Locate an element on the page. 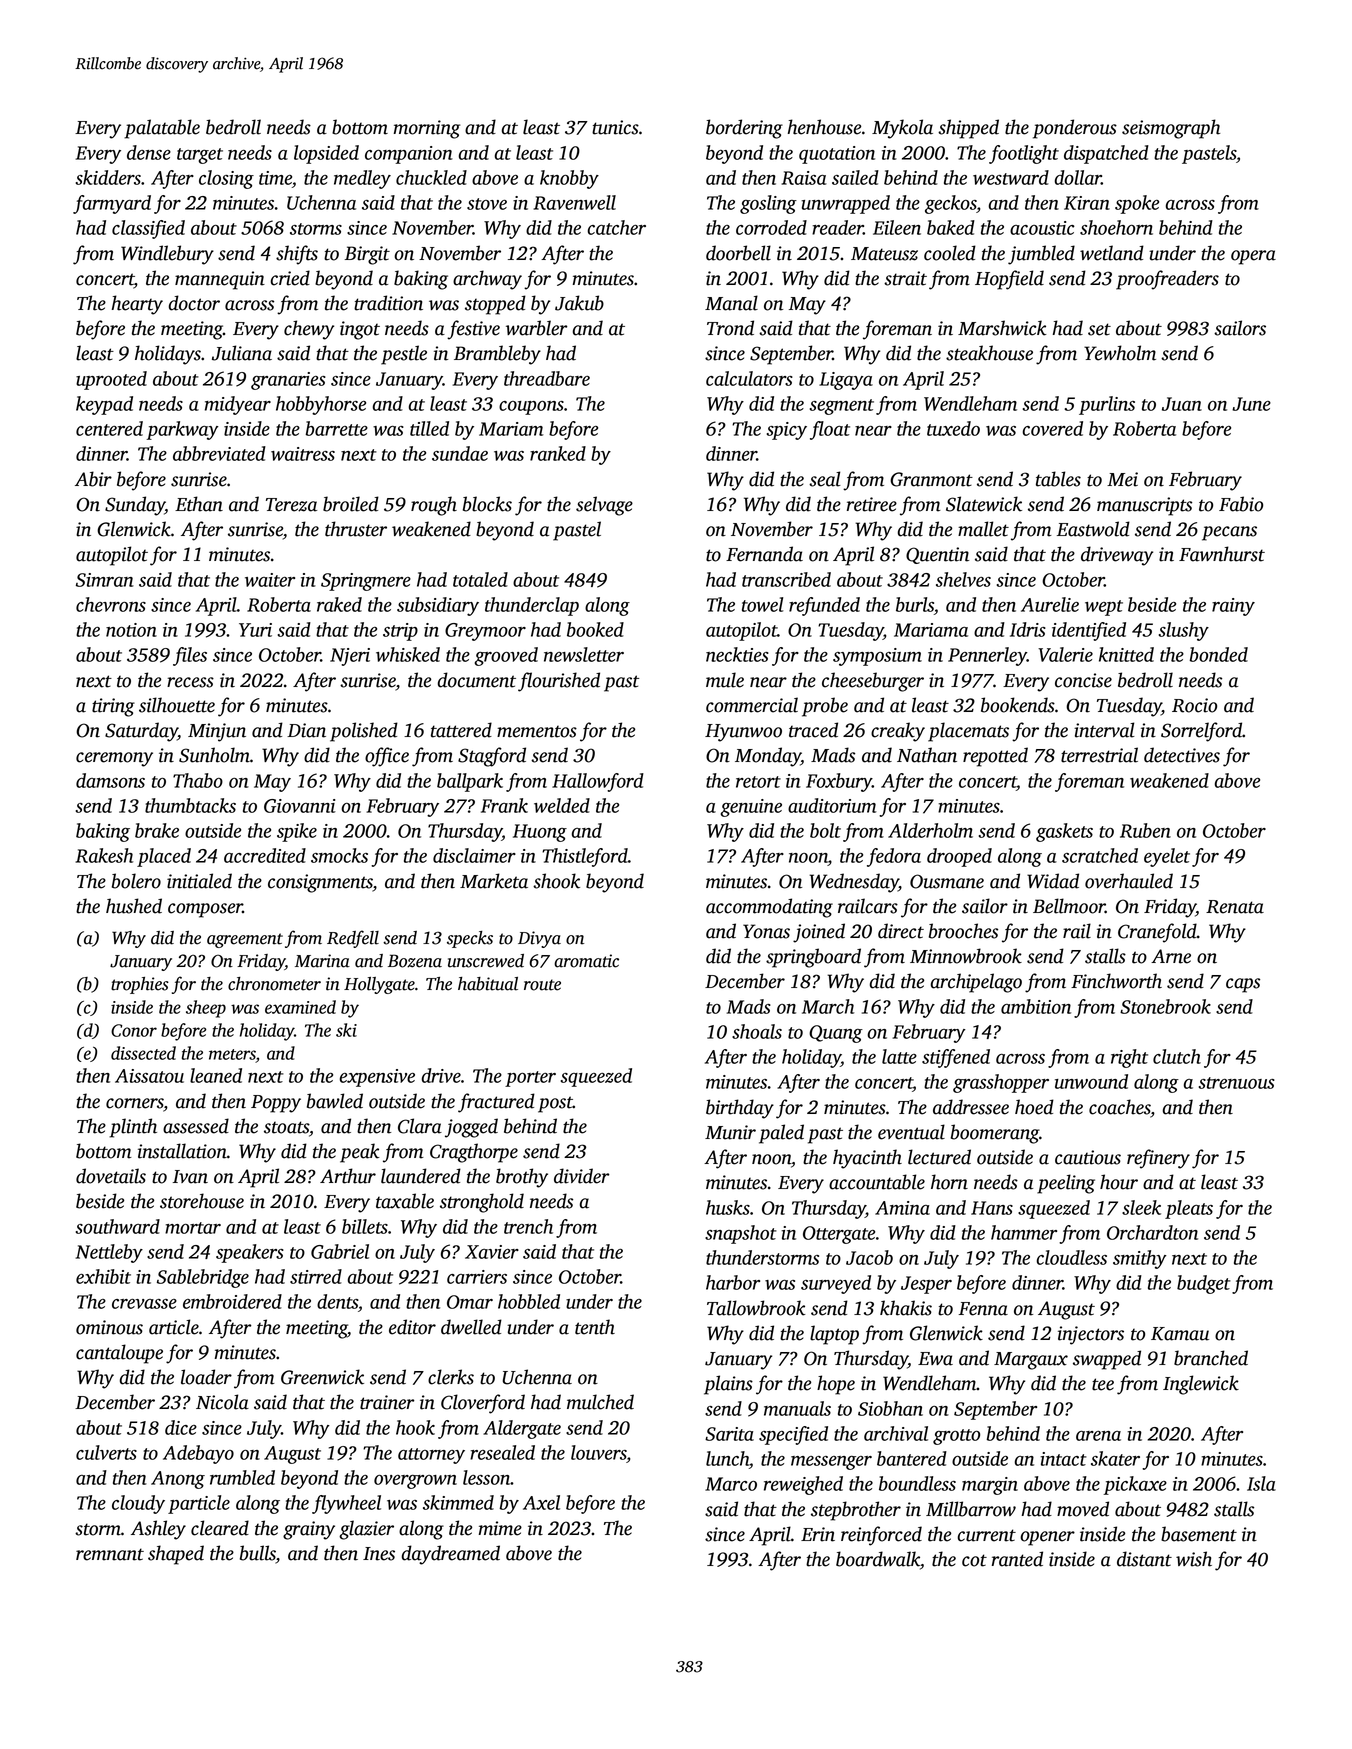 This image has width=1352, height=1749. morning is located at coordinates (427, 129).
